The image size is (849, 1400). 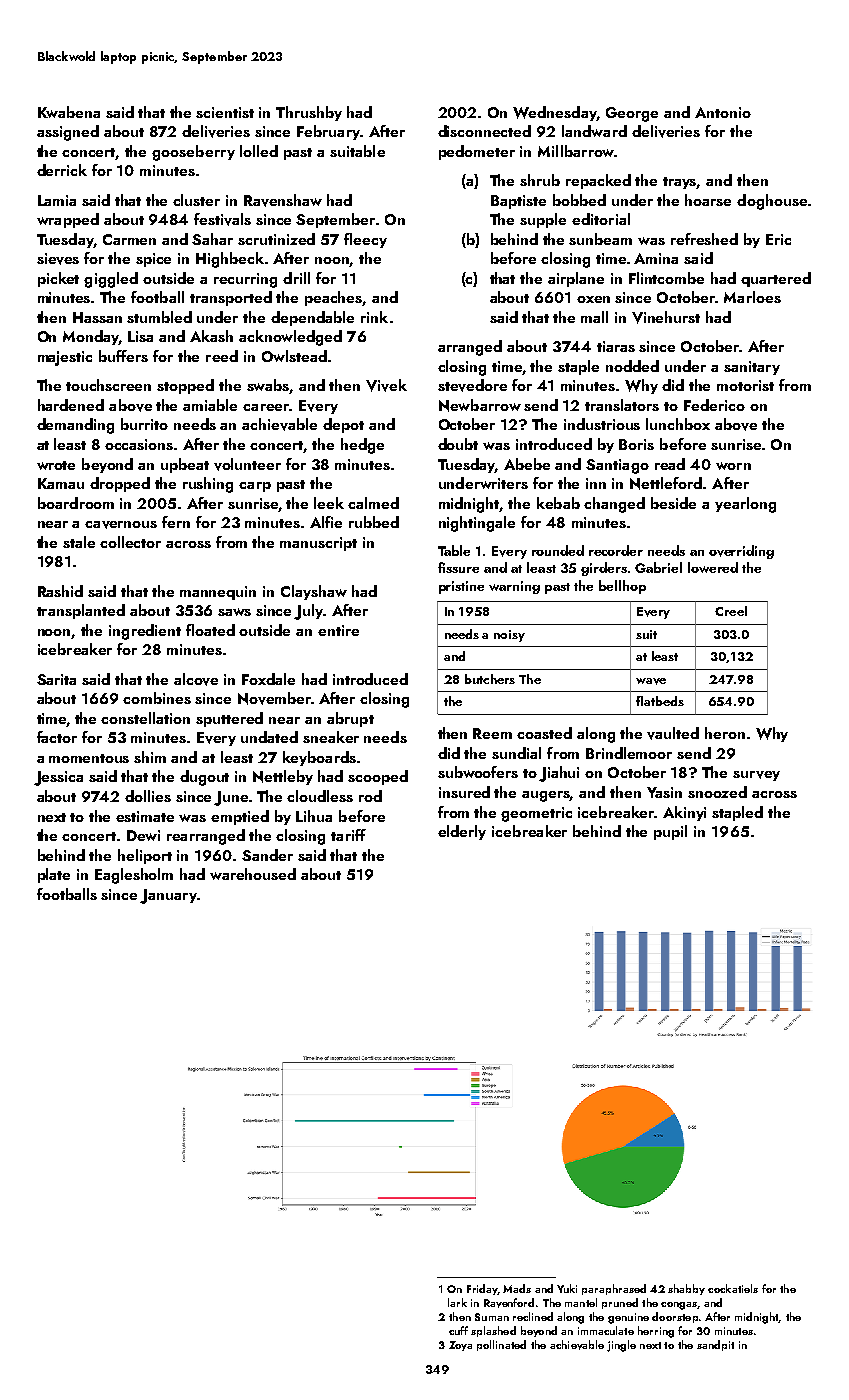 What do you see at coordinates (457, 1302) in the document?
I see `lark` at bounding box center [457, 1302].
